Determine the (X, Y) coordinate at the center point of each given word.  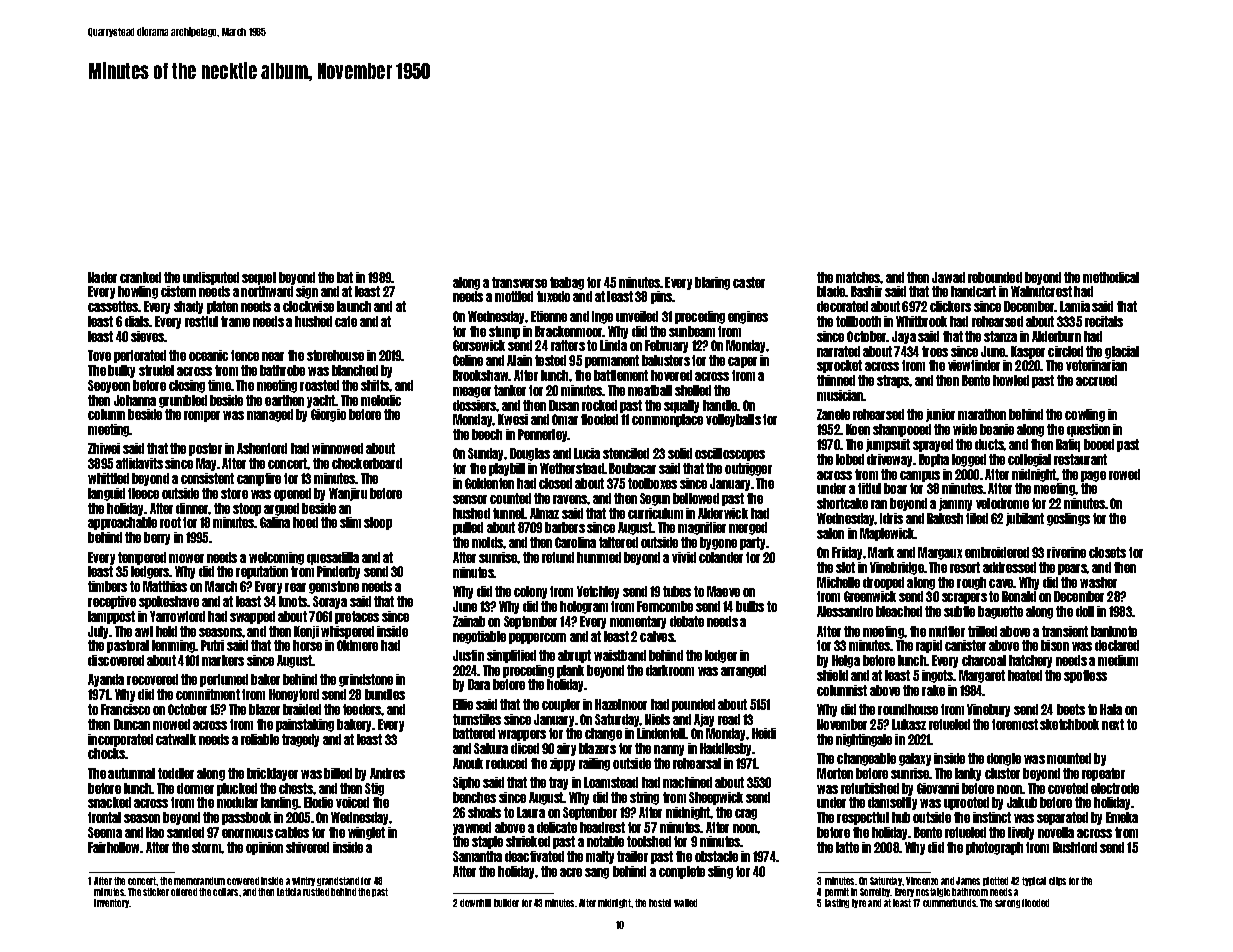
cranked (140, 277)
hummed (599, 557)
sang (597, 873)
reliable (260, 739)
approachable (122, 523)
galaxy (915, 759)
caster (749, 282)
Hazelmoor (621, 704)
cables (292, 832)
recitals (1104, 321)
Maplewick (887, 534)
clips (1057, 881)
